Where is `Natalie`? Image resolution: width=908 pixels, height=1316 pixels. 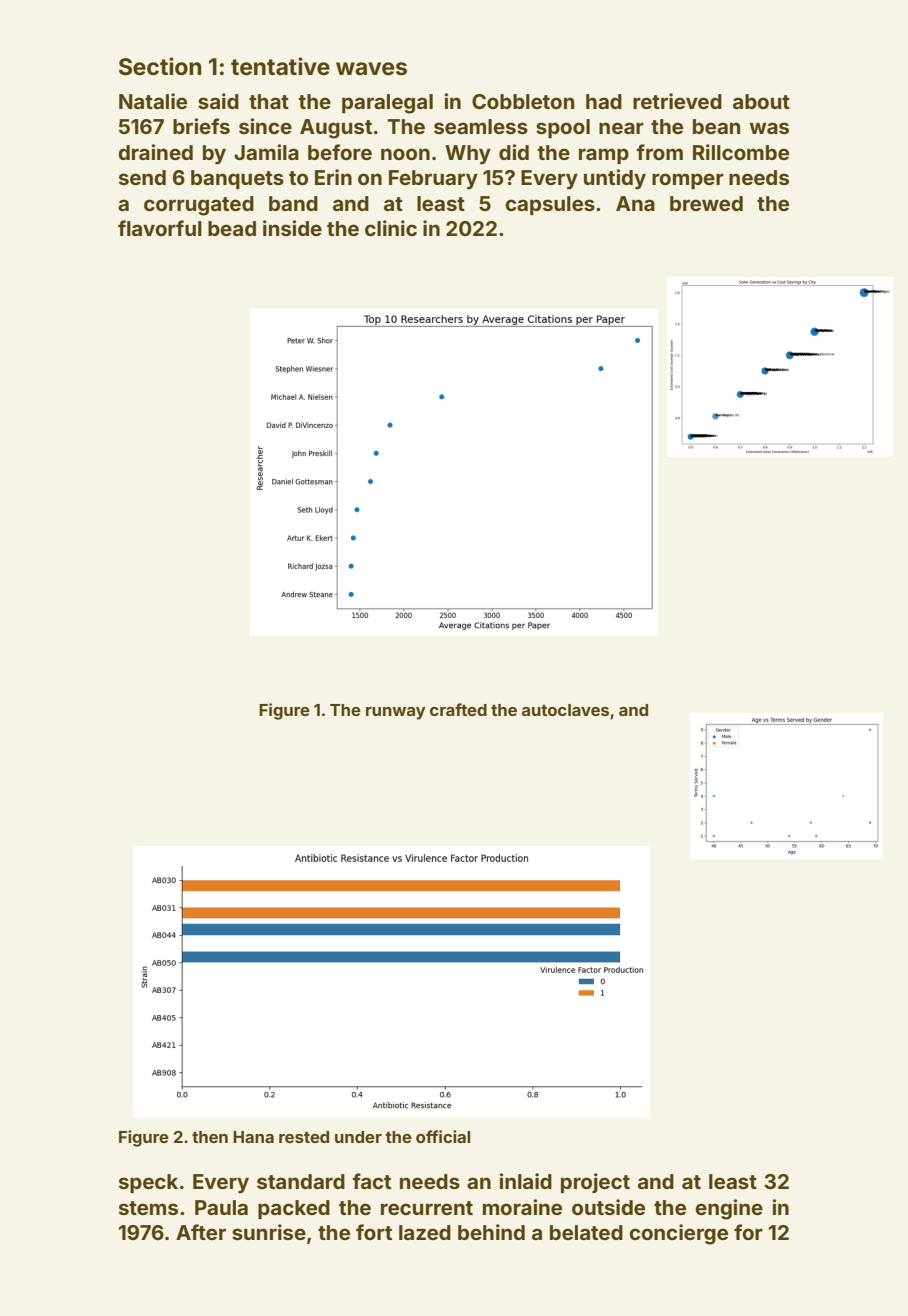 Natalie is located at coordinates (153, 101).
